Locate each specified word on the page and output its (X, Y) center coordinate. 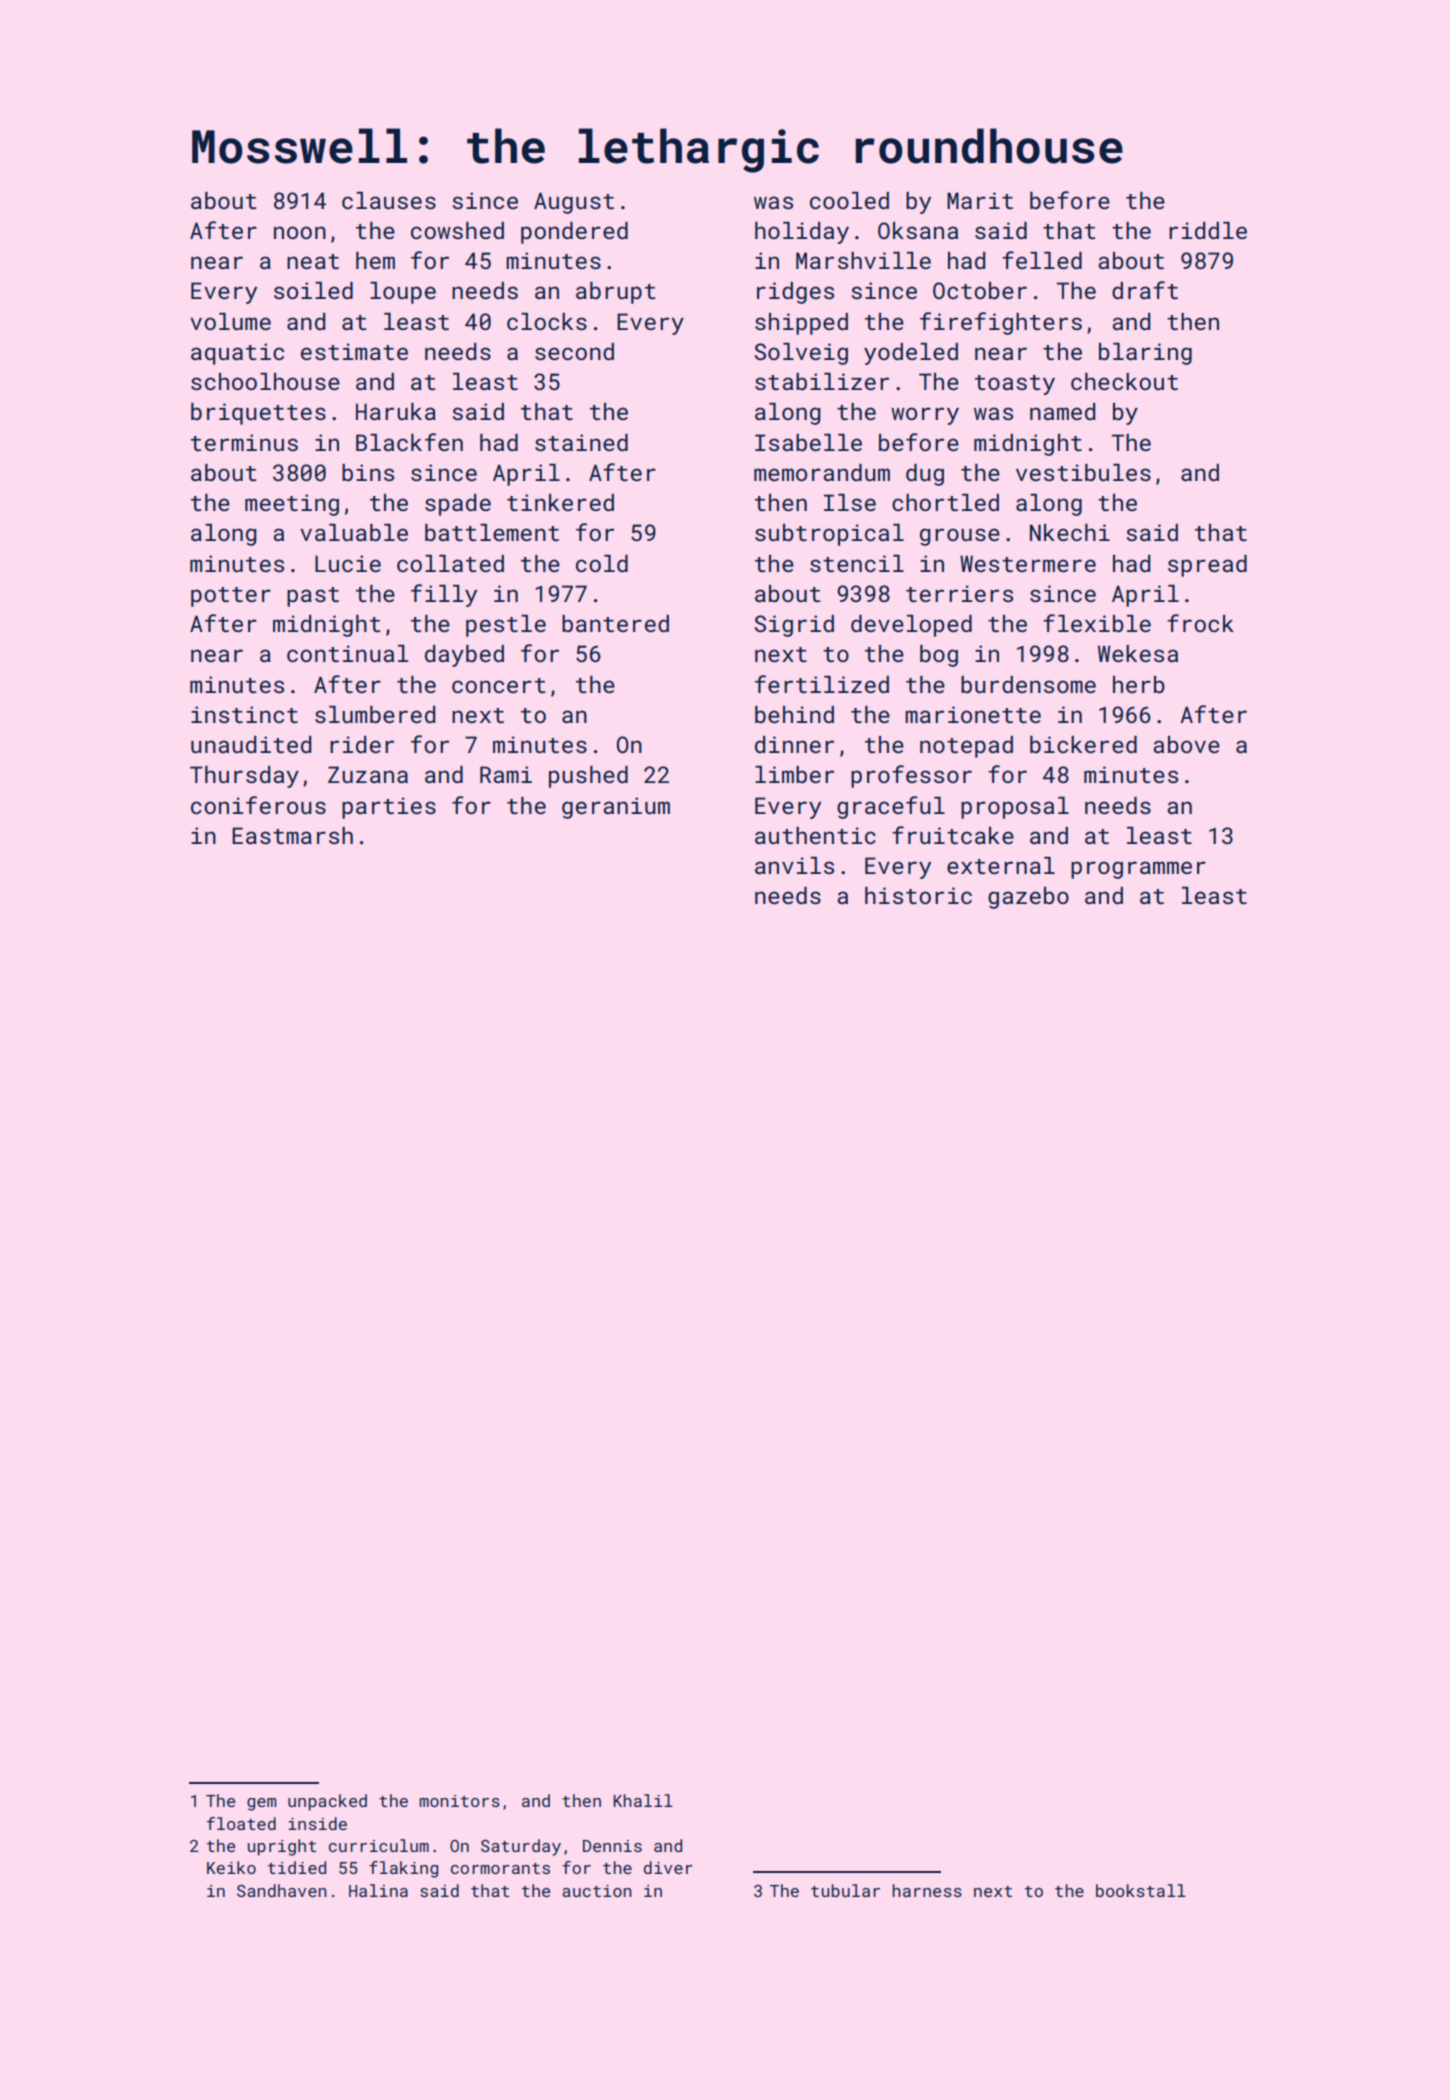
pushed (588, 777)
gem (262, 1804)
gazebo (1028, 898)
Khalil (643, 1800)
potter (231, 597)
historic (918, 895)
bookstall (1141, 1890)
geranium (616, 808)
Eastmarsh (292, 835)
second (574, 351)
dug (925, 475)
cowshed (457, 230)
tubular (845, 1890)
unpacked (327, 1802)
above (1187, 744)
